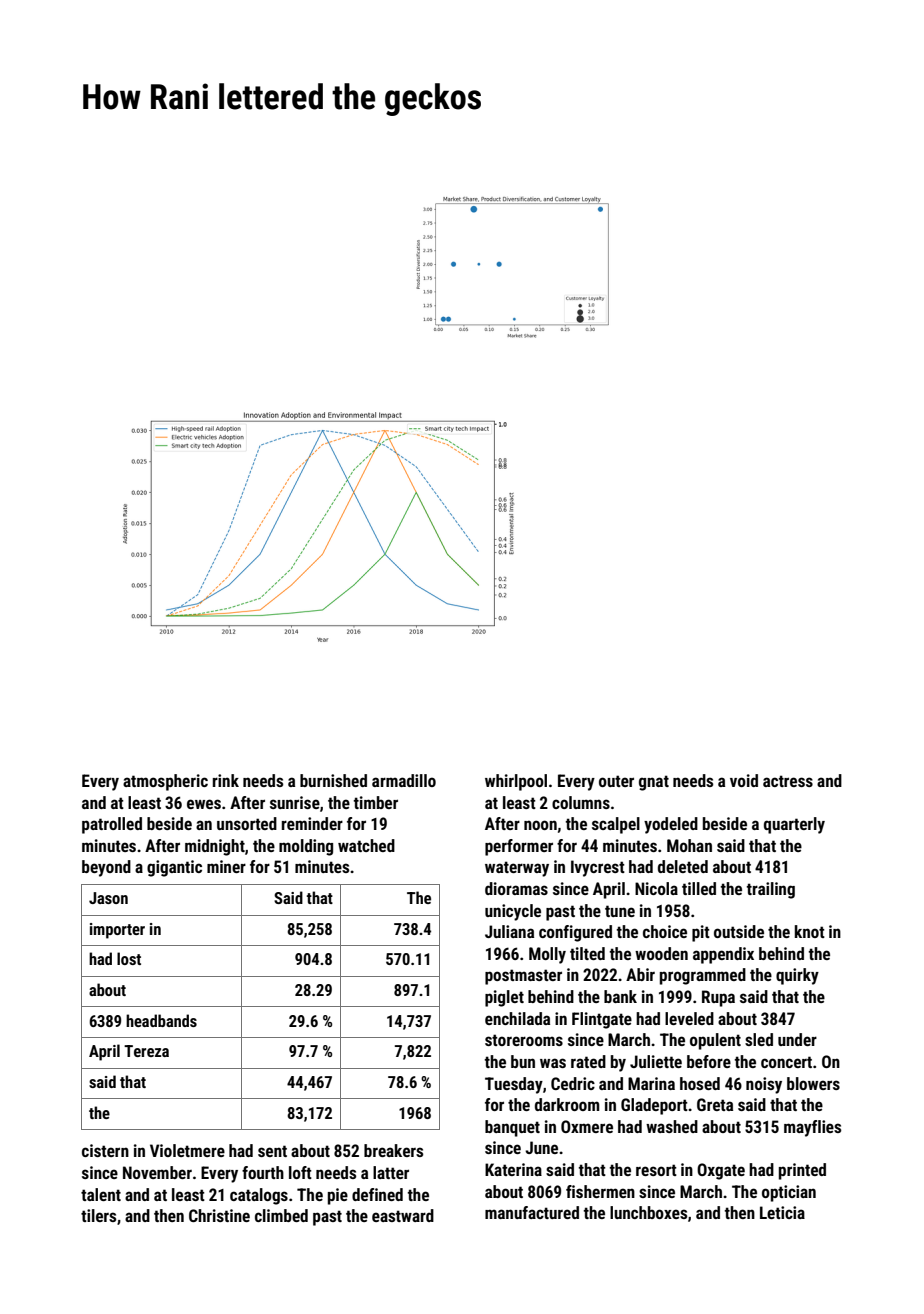 The height and width of the document is (1314, 924). Describe the element at coordinates (797, 976) in the document. I see `quirky` at that location.
